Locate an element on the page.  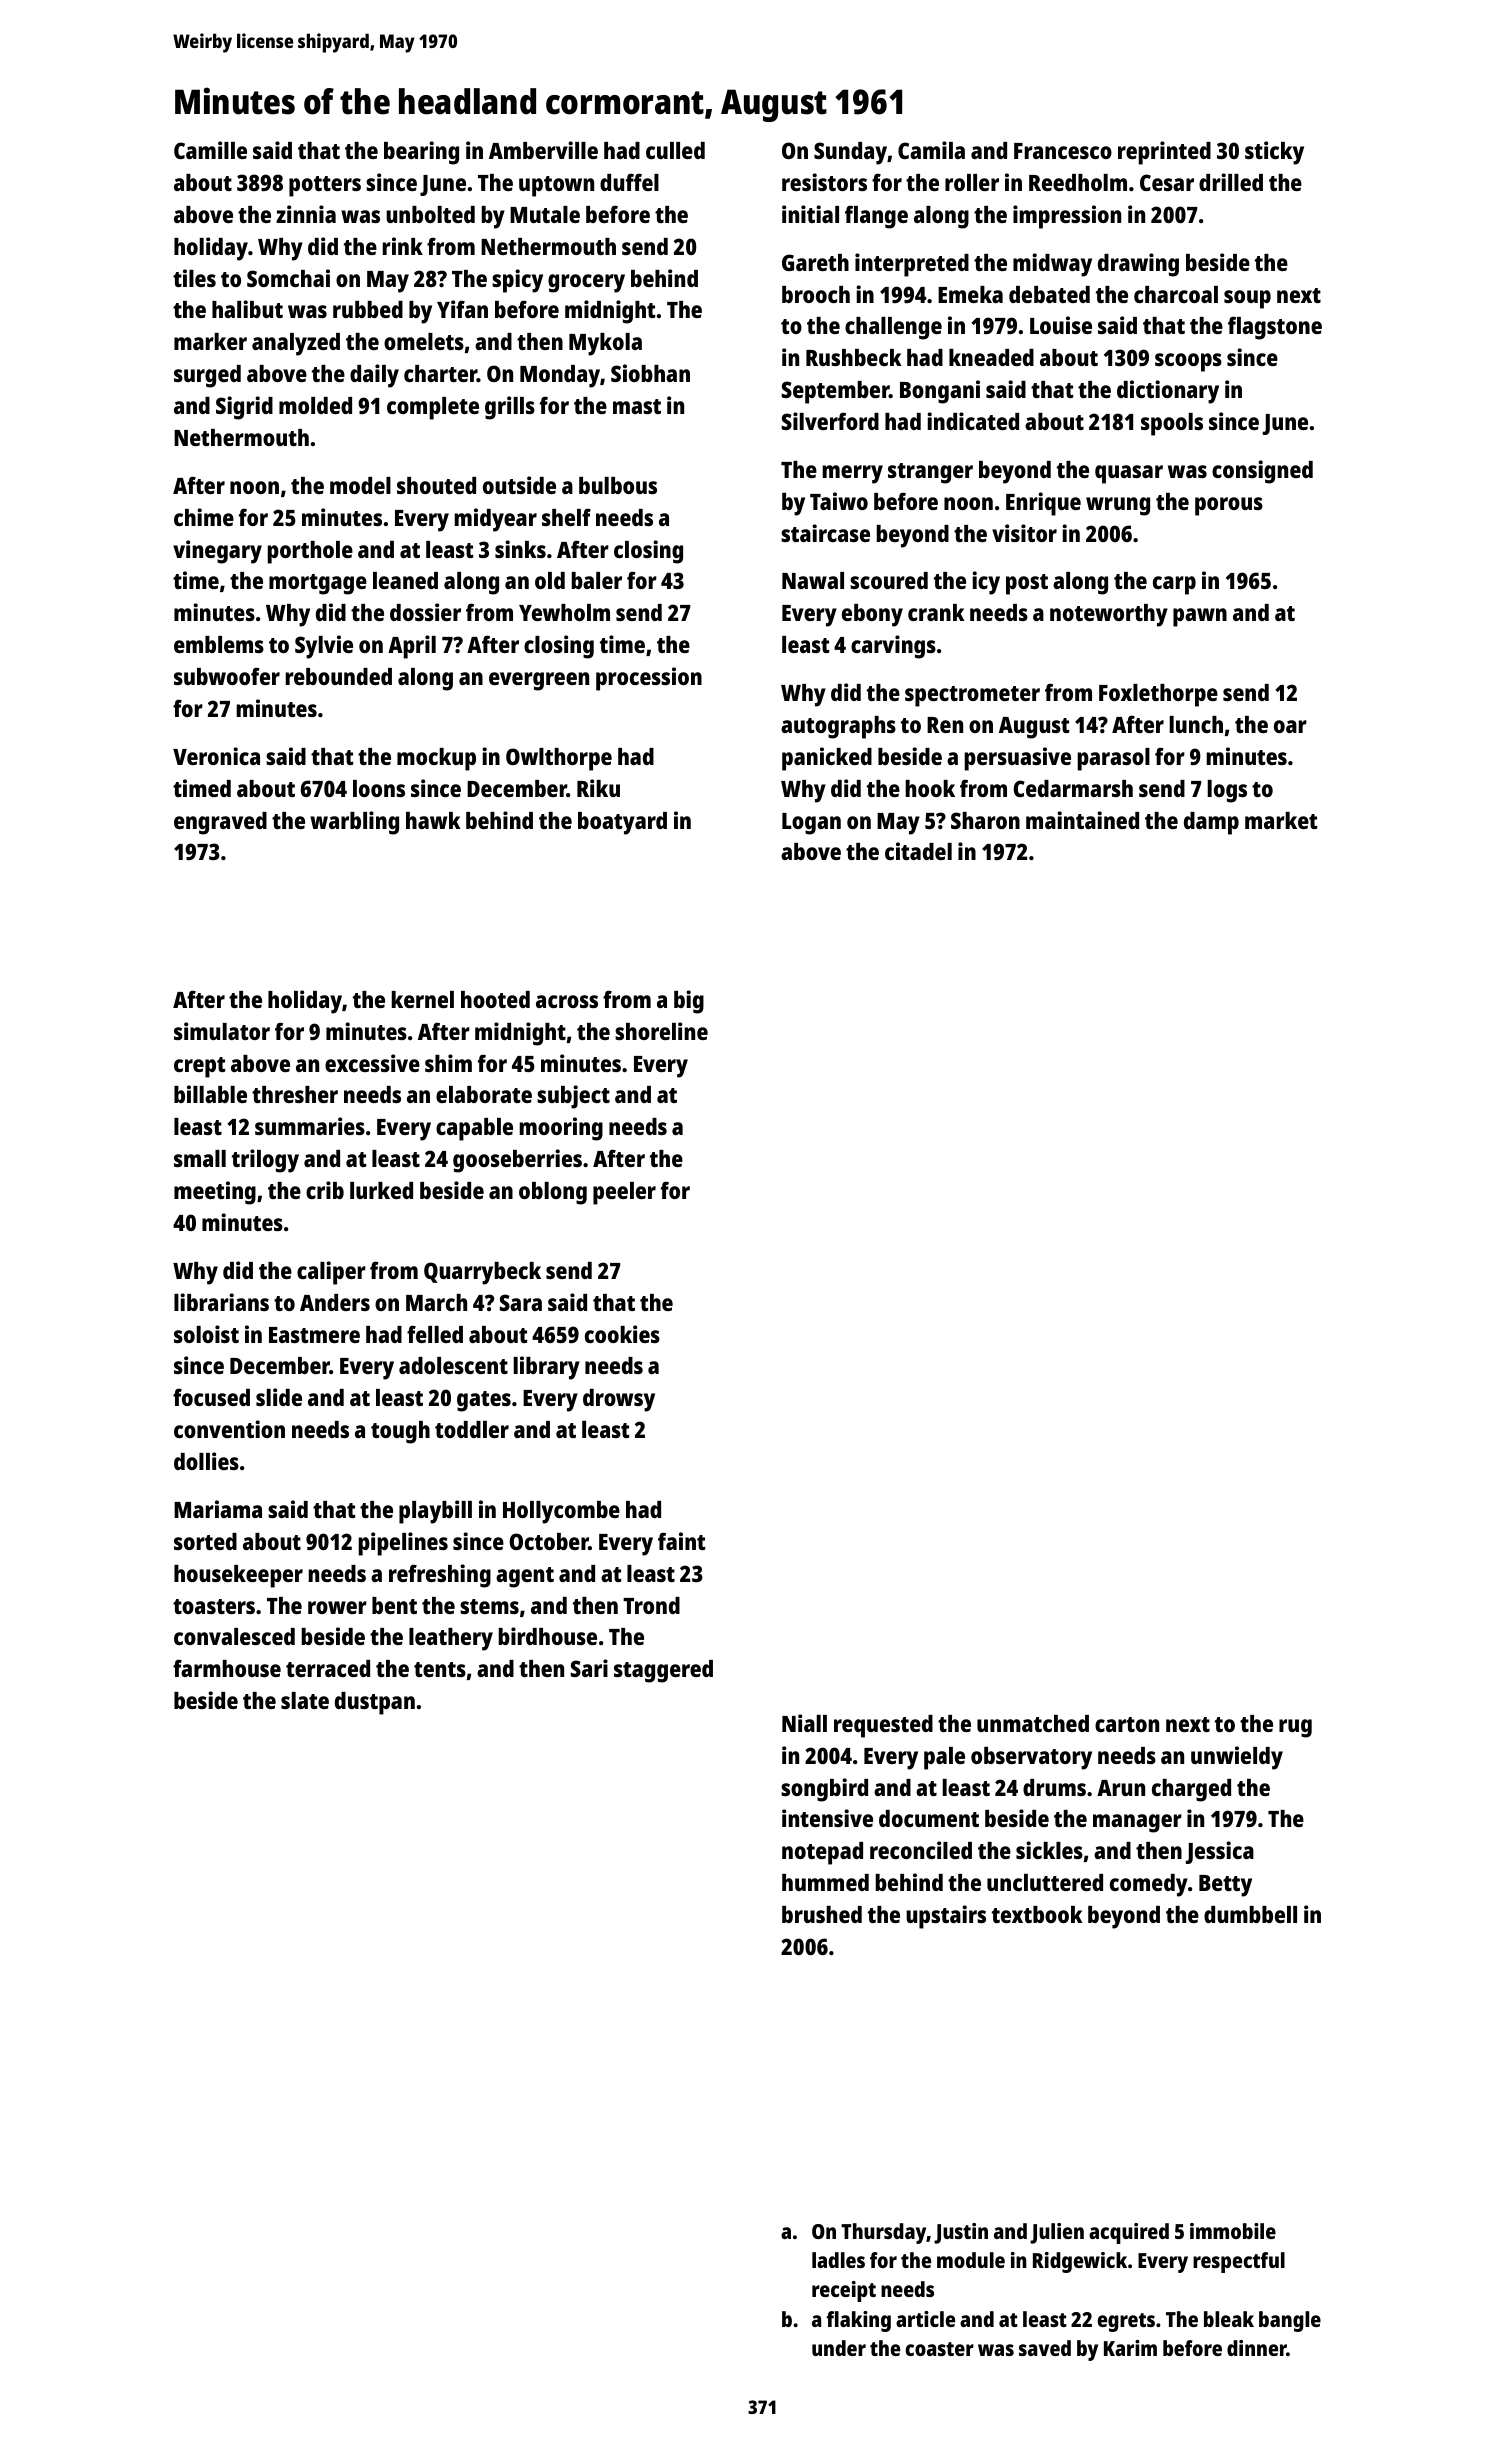
dustpan is located at coordinates (375, 1703).
